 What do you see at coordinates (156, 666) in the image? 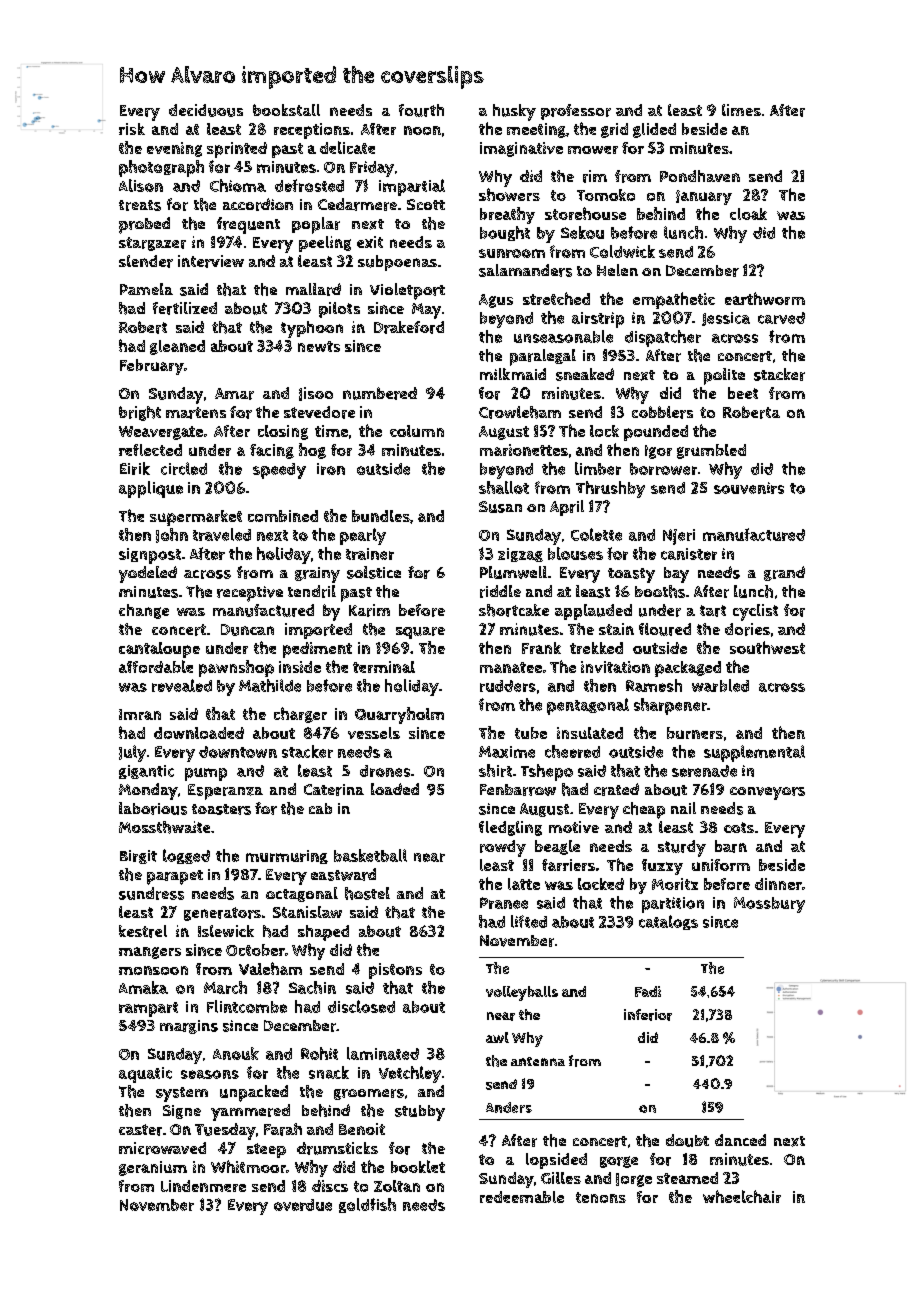
I see `affordable` at bounding box center [156, 666].
